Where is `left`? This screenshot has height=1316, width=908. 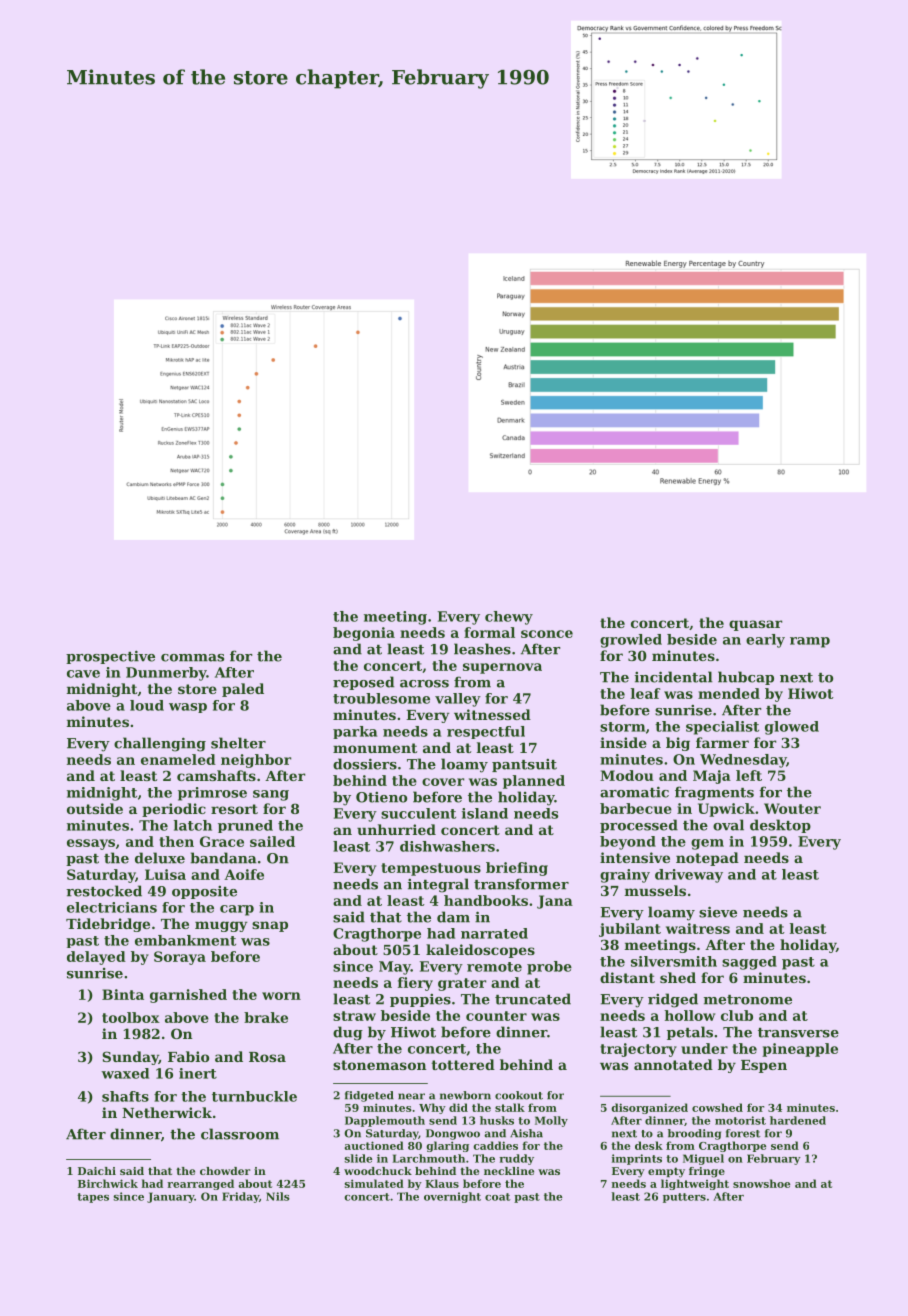
left is located at coordinates (749, 775).
